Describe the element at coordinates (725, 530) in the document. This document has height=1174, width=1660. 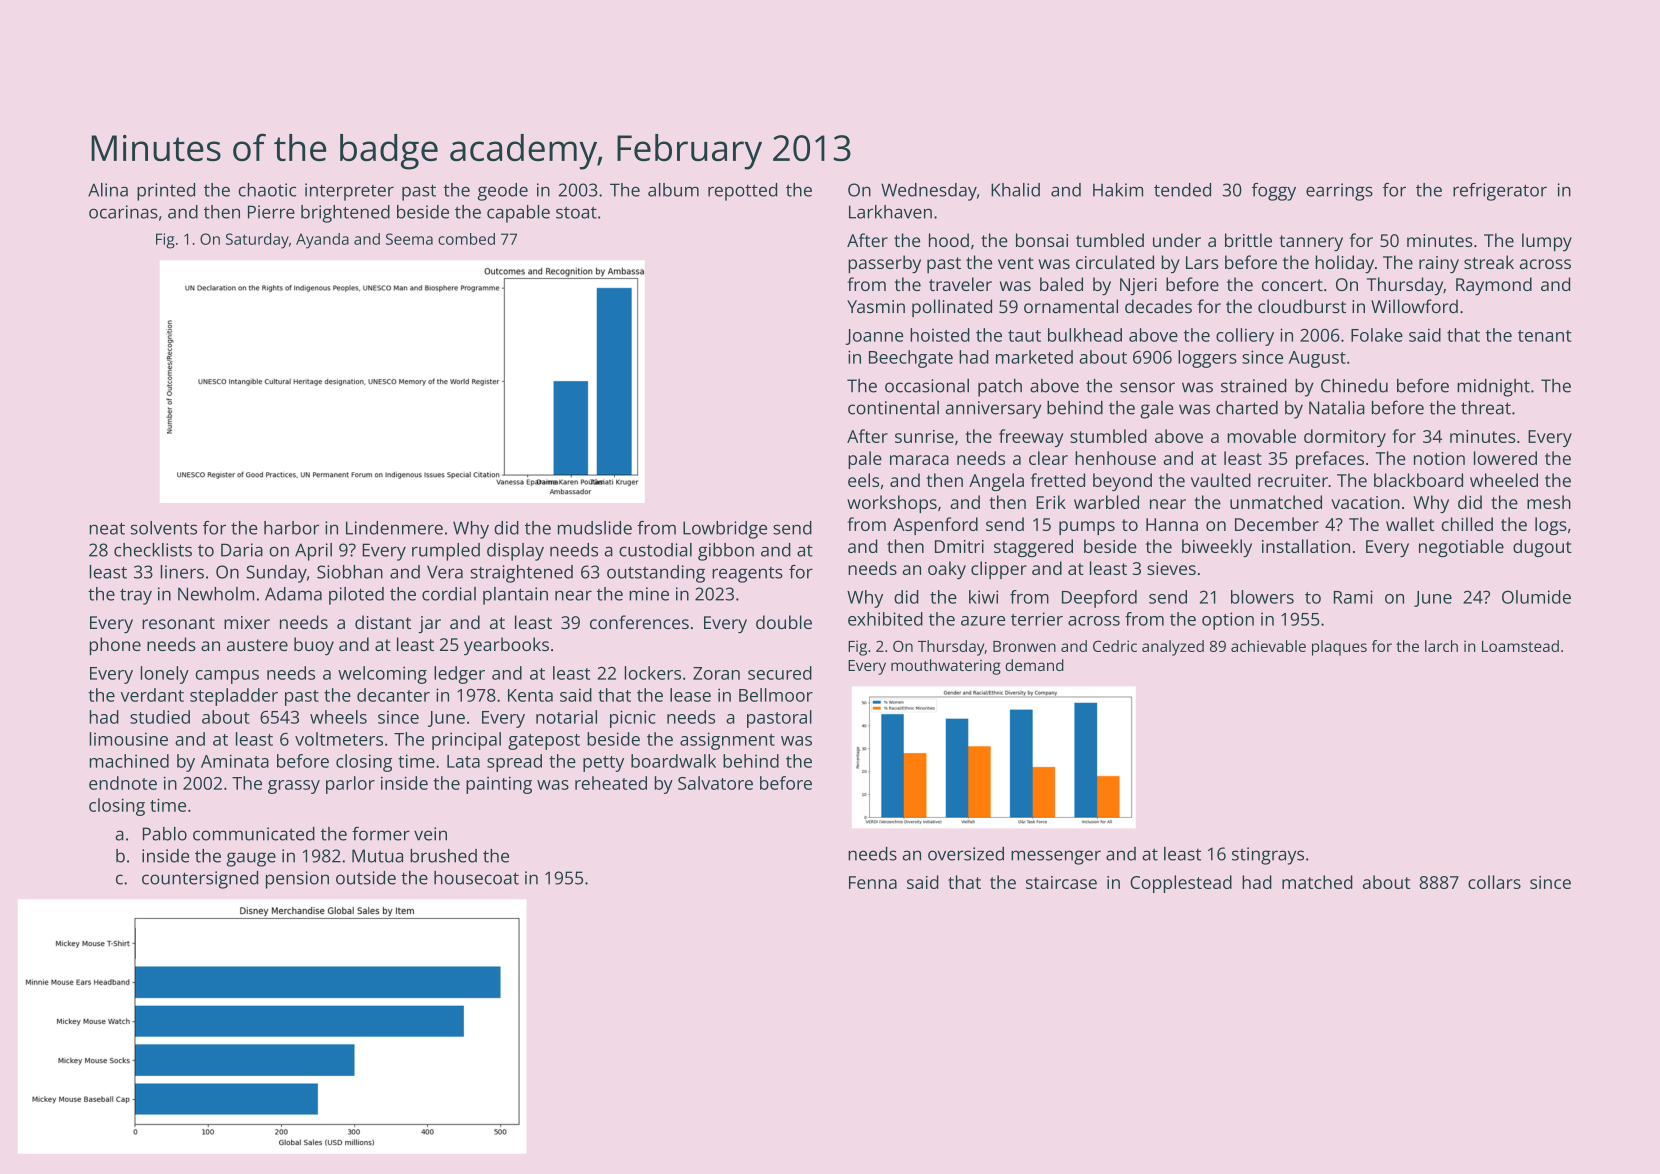
I see `Lowbridge` at that location.
